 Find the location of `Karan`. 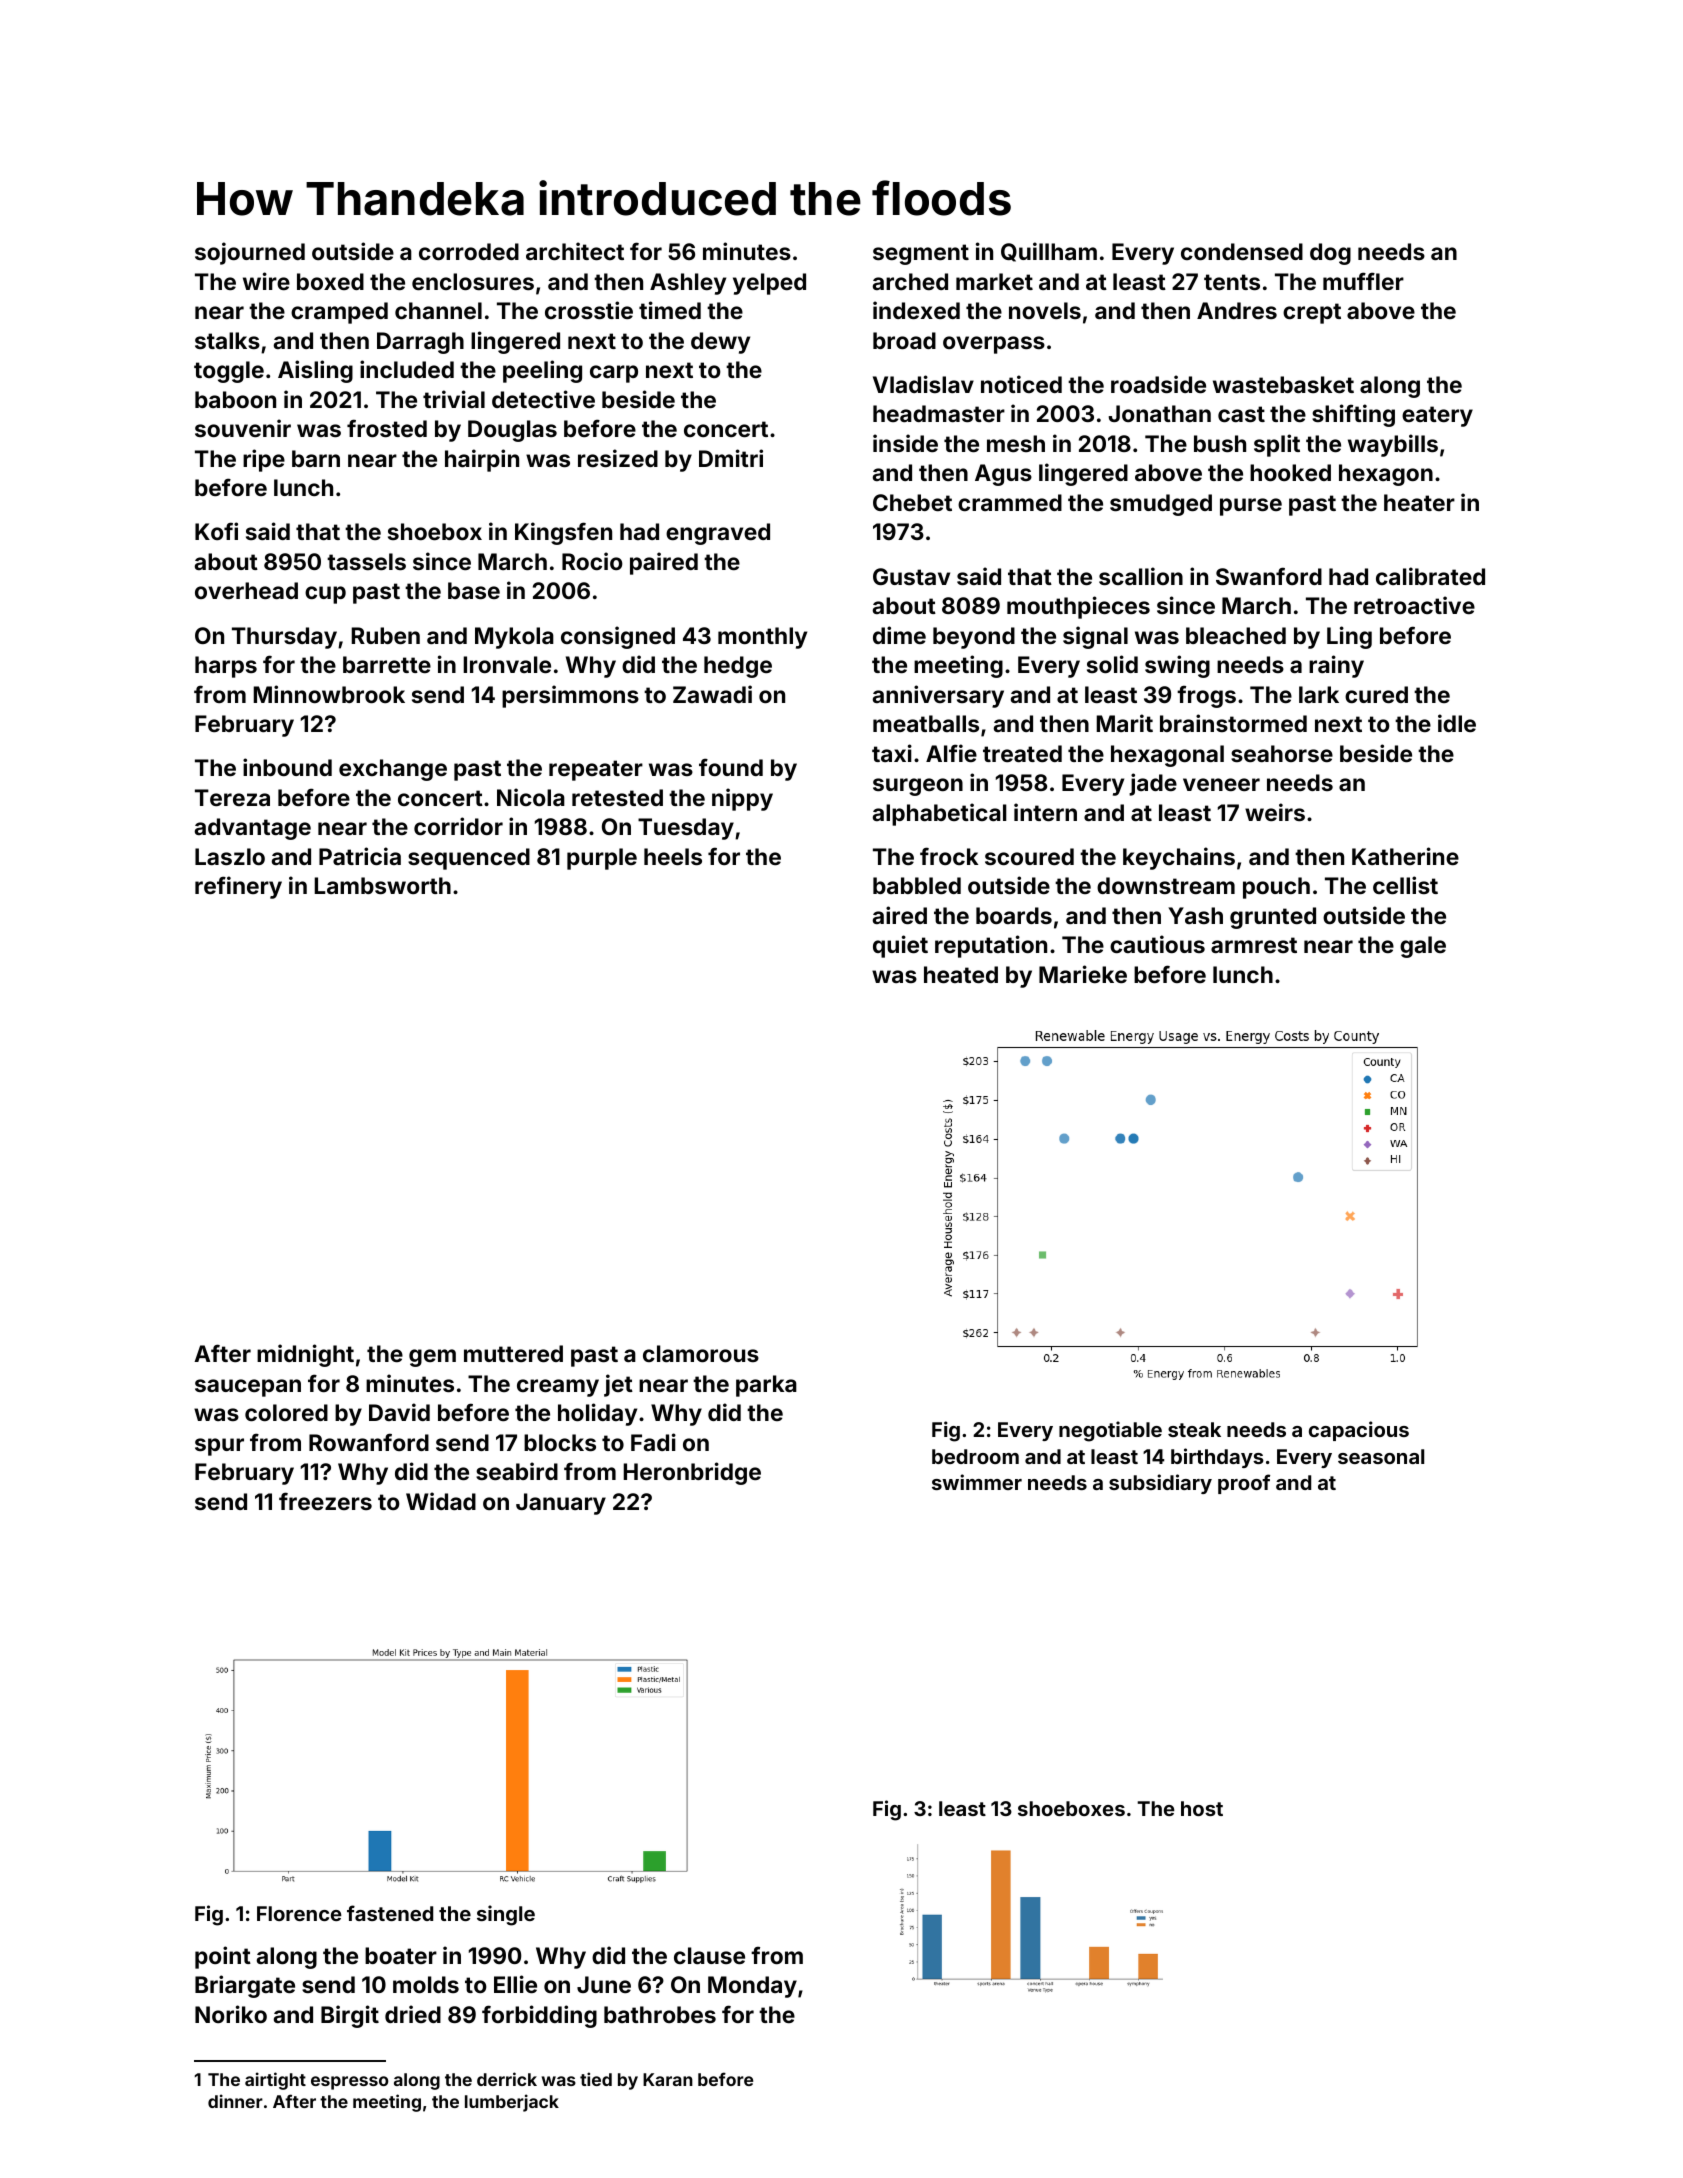

Karan is located at coordinates (668, 2079).
